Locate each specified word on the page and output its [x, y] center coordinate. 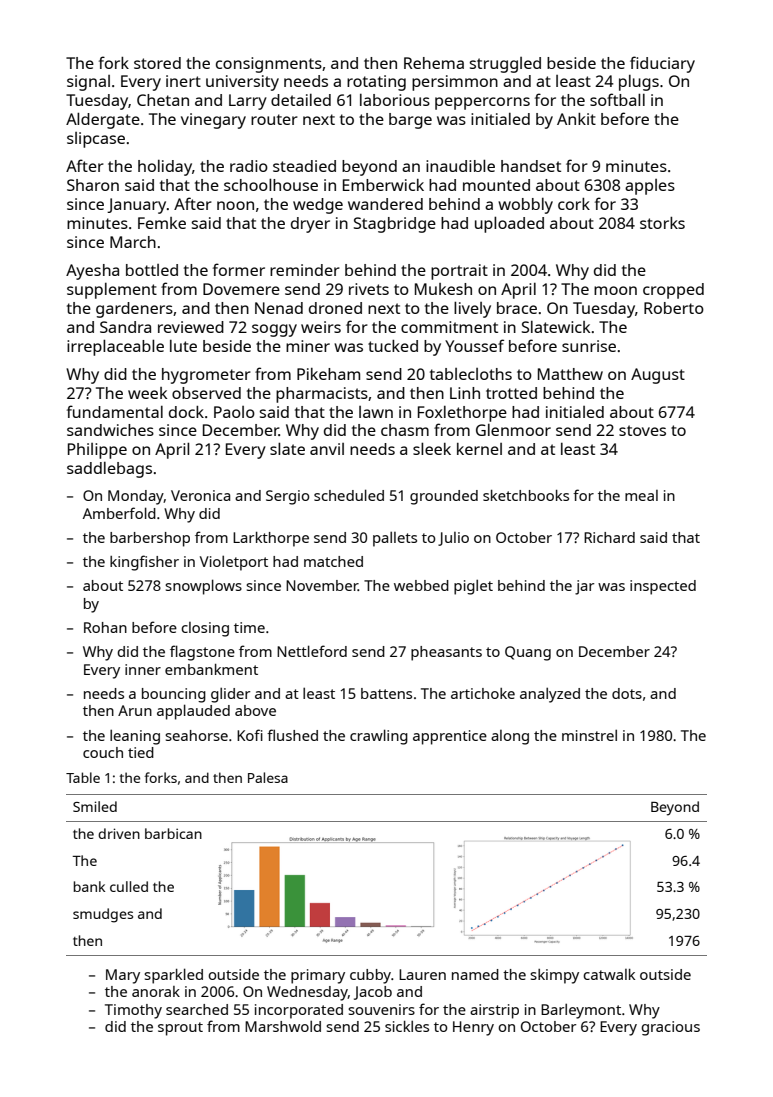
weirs [321, 327]
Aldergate [103, 120]
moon [615, 290]
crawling [379, 737]
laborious [395, 100]
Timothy [133, 1011]
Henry [473, 1028]
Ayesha [92, 272]
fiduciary [662, 64]
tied [141, 752]
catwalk [609, 974]
